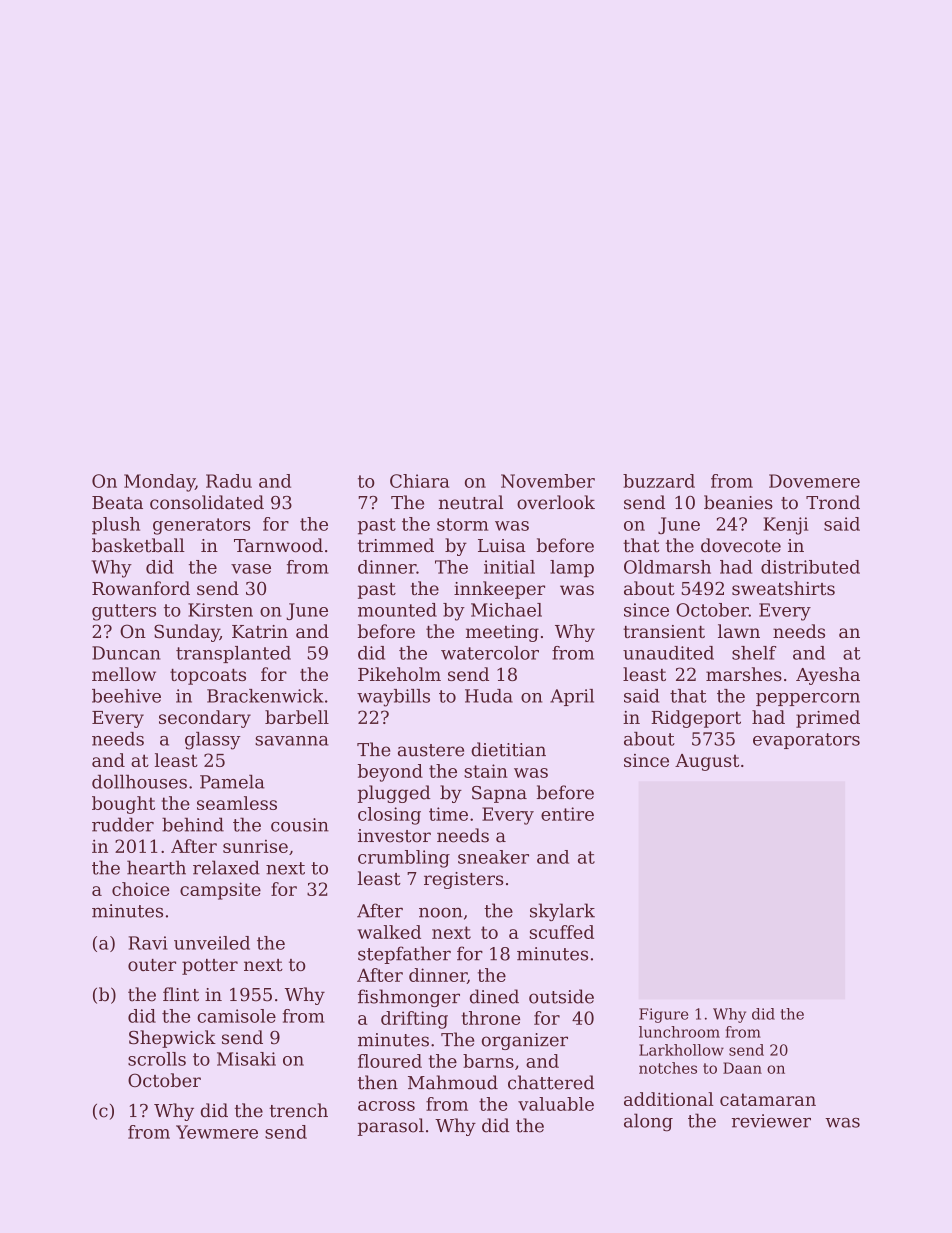  Describe the element at coordinates (420, 481) in the screenshot. I see `Chiara` at that location.
